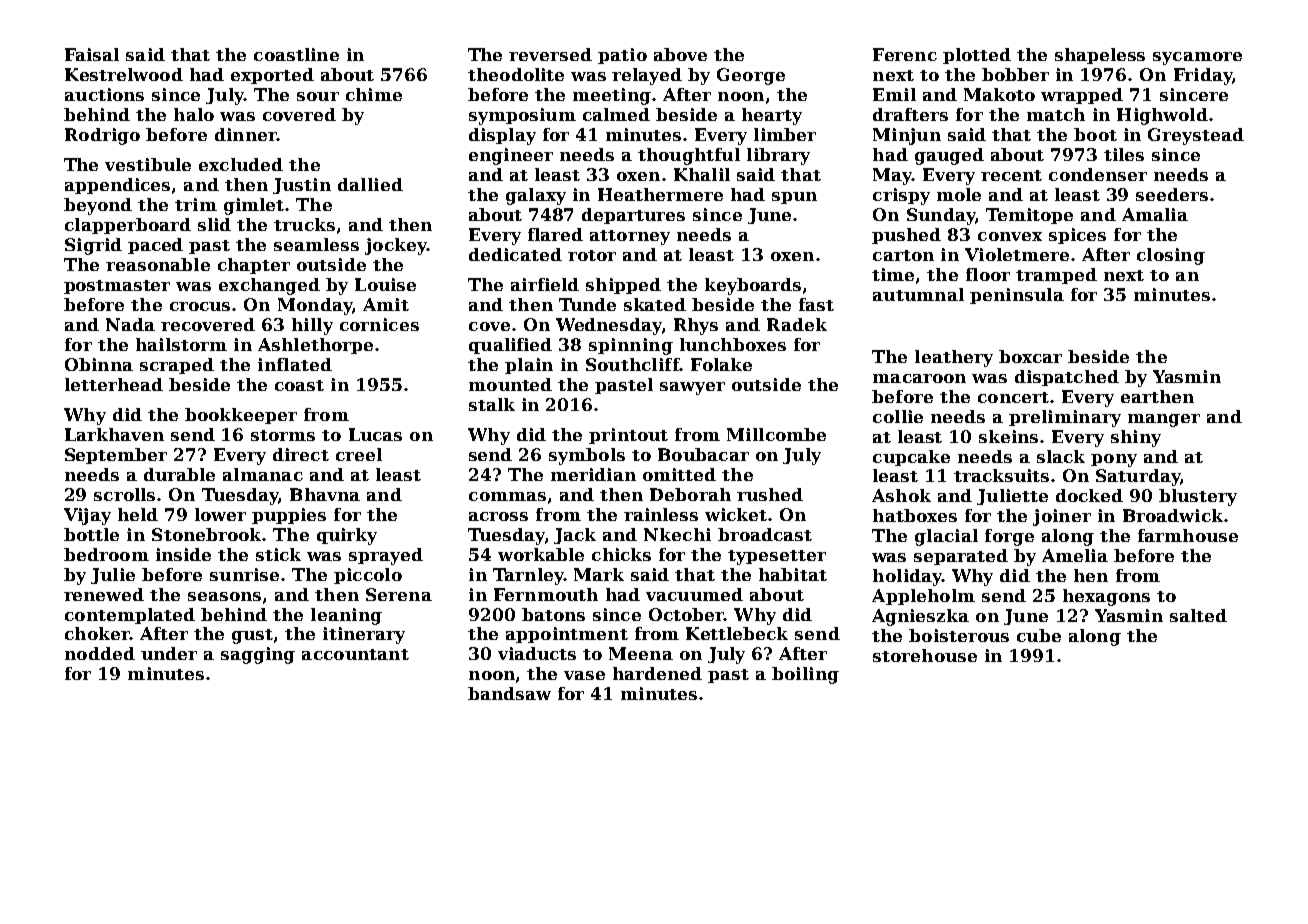  I want to click on Larkhaven, so click(114, 434).
